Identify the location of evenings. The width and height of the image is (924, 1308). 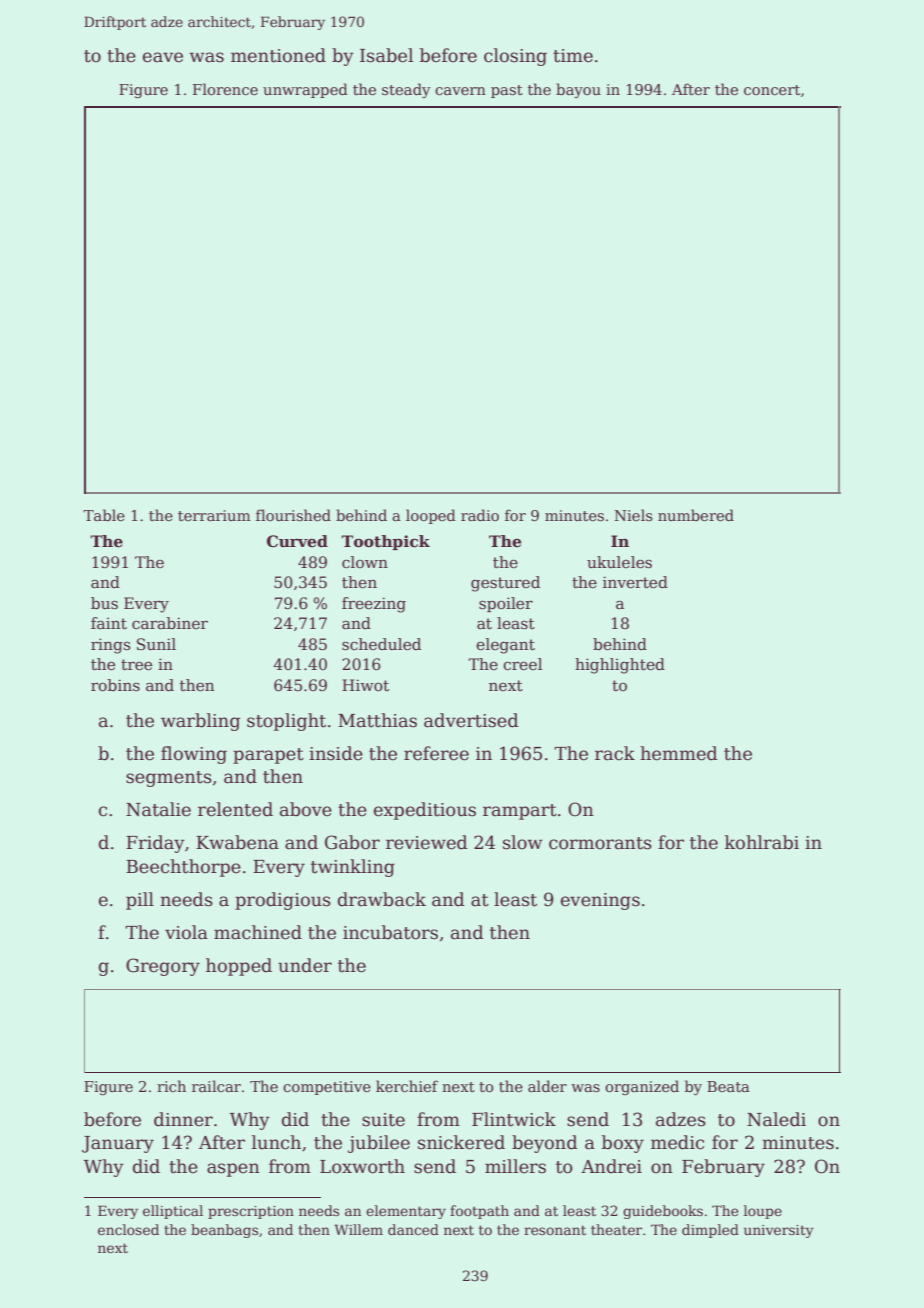
(600, 901).
